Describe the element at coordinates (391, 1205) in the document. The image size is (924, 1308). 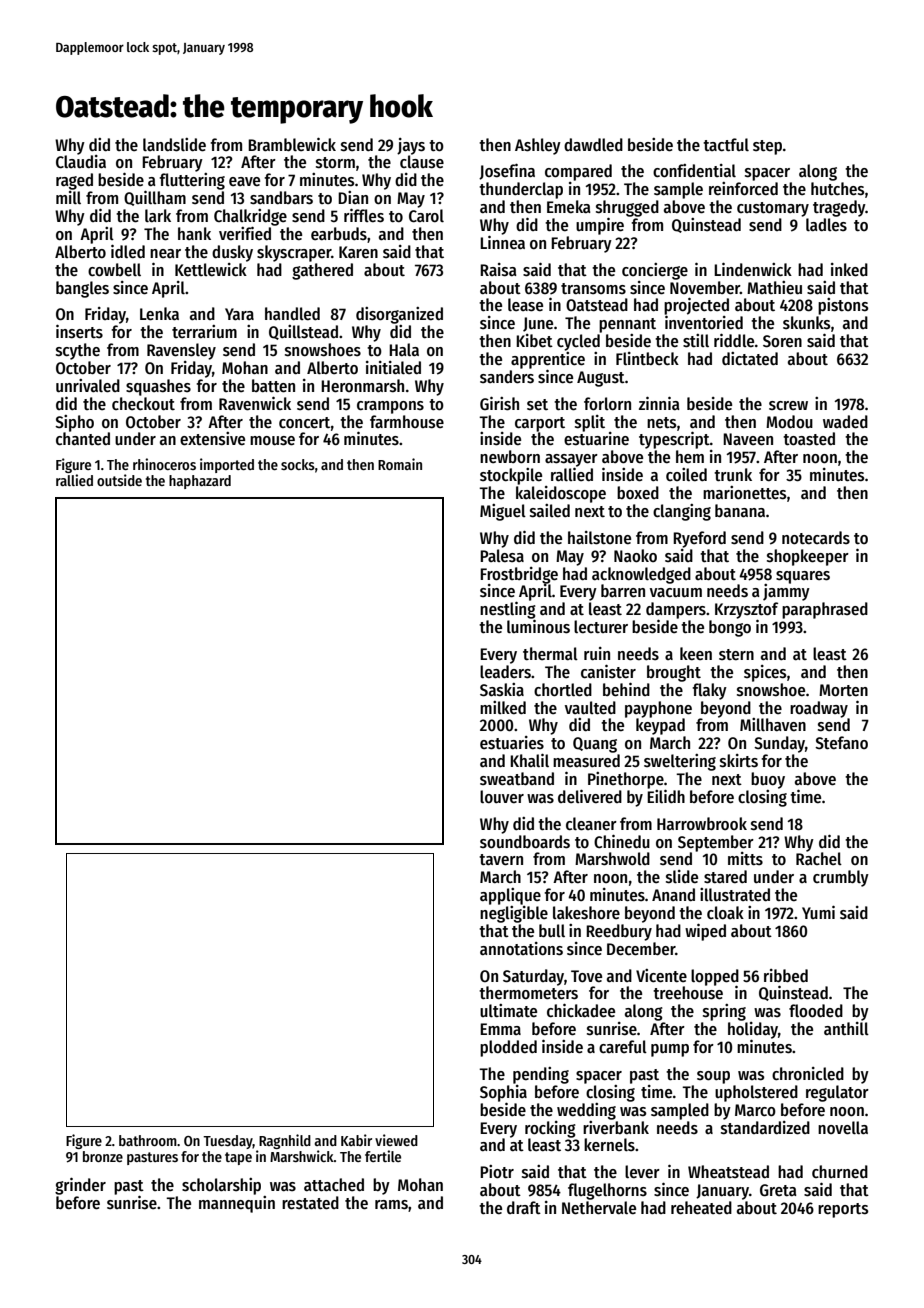
I see `rams` at that location.
